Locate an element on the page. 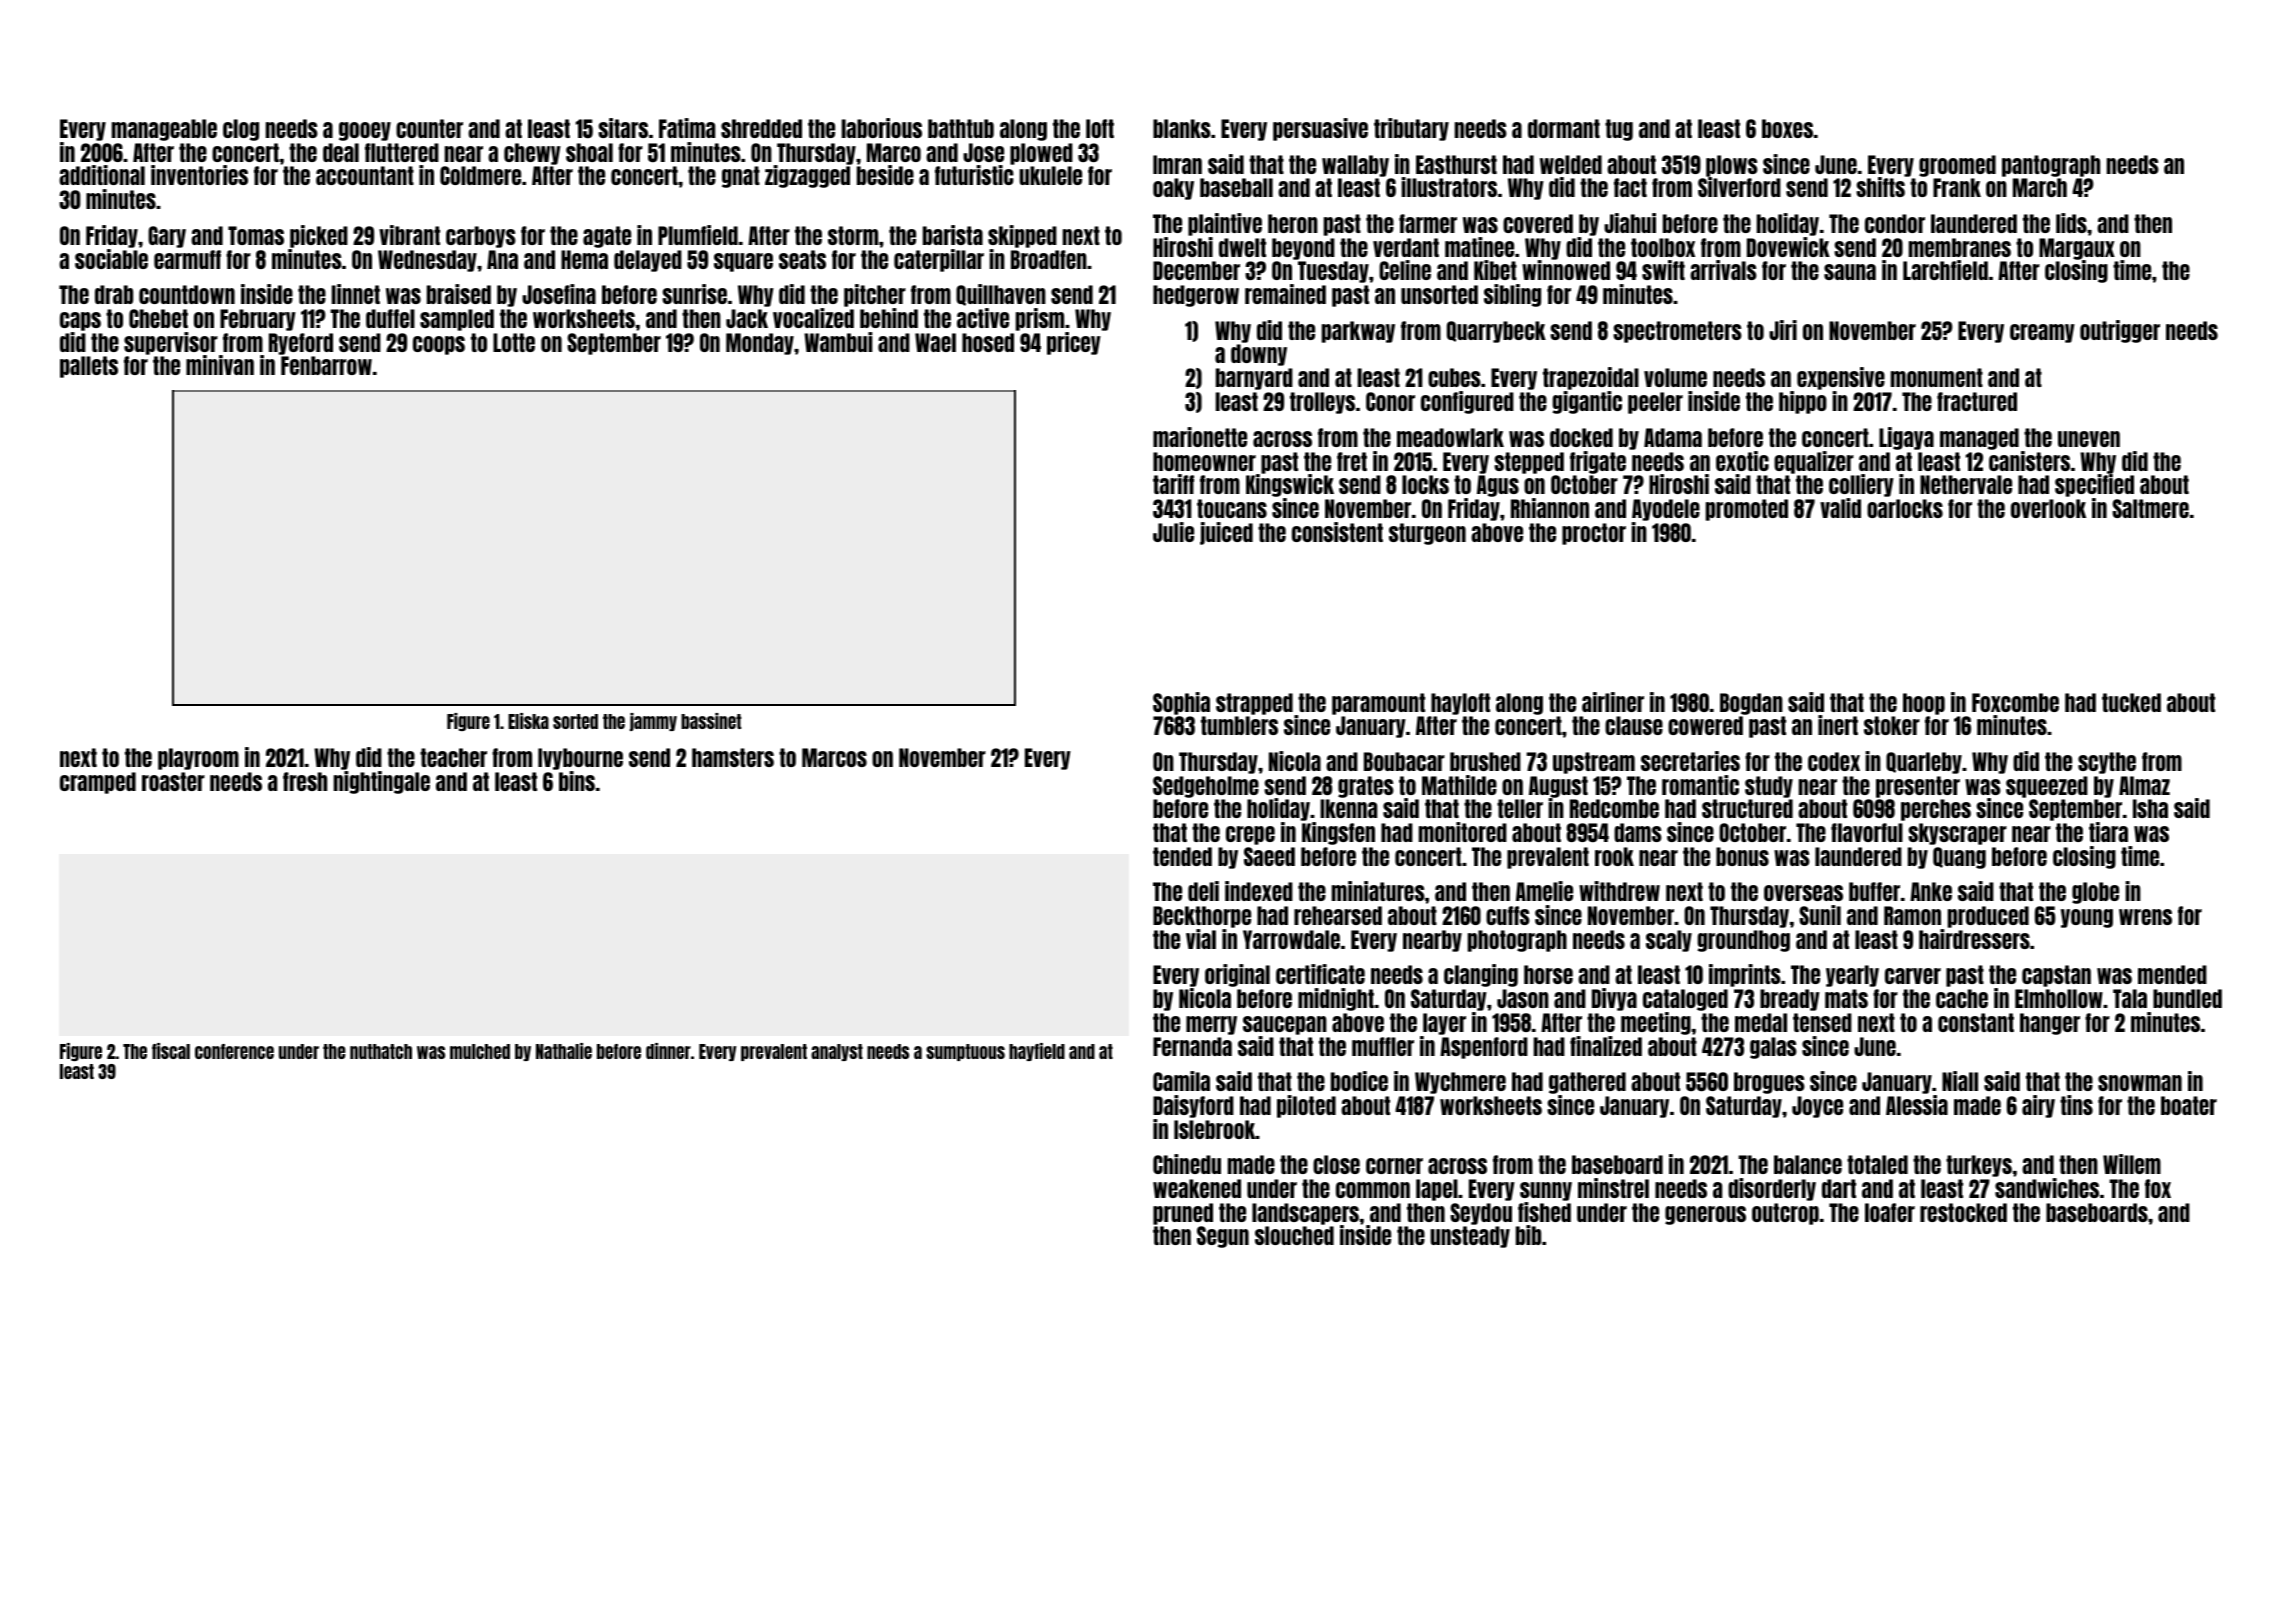 The height and width of the document is (1614, 2282). Eliska is located at coordinates (528, 721).
